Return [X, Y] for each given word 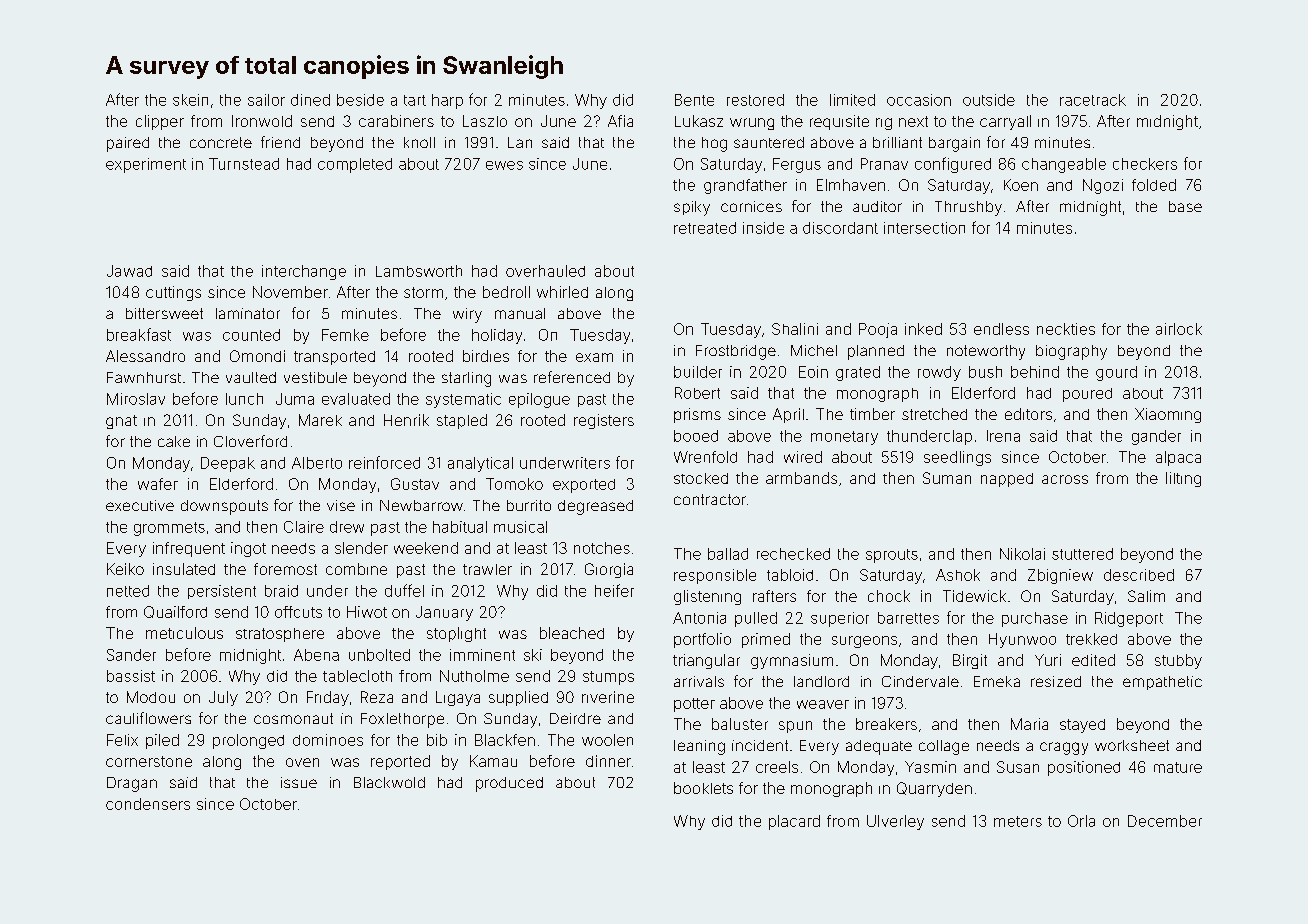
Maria [1029, 724]
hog [714, 144]
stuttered [1082, 554]
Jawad [129, 271]
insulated [184, 569]
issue [299, 782]
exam [594, 357]
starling [466, 379]
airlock [1179, 329]
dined [310, 100]
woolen [607, 740]
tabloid [790, 575]
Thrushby [968, 208]
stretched [934, 414]
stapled [462, 421]
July [223, 698]
